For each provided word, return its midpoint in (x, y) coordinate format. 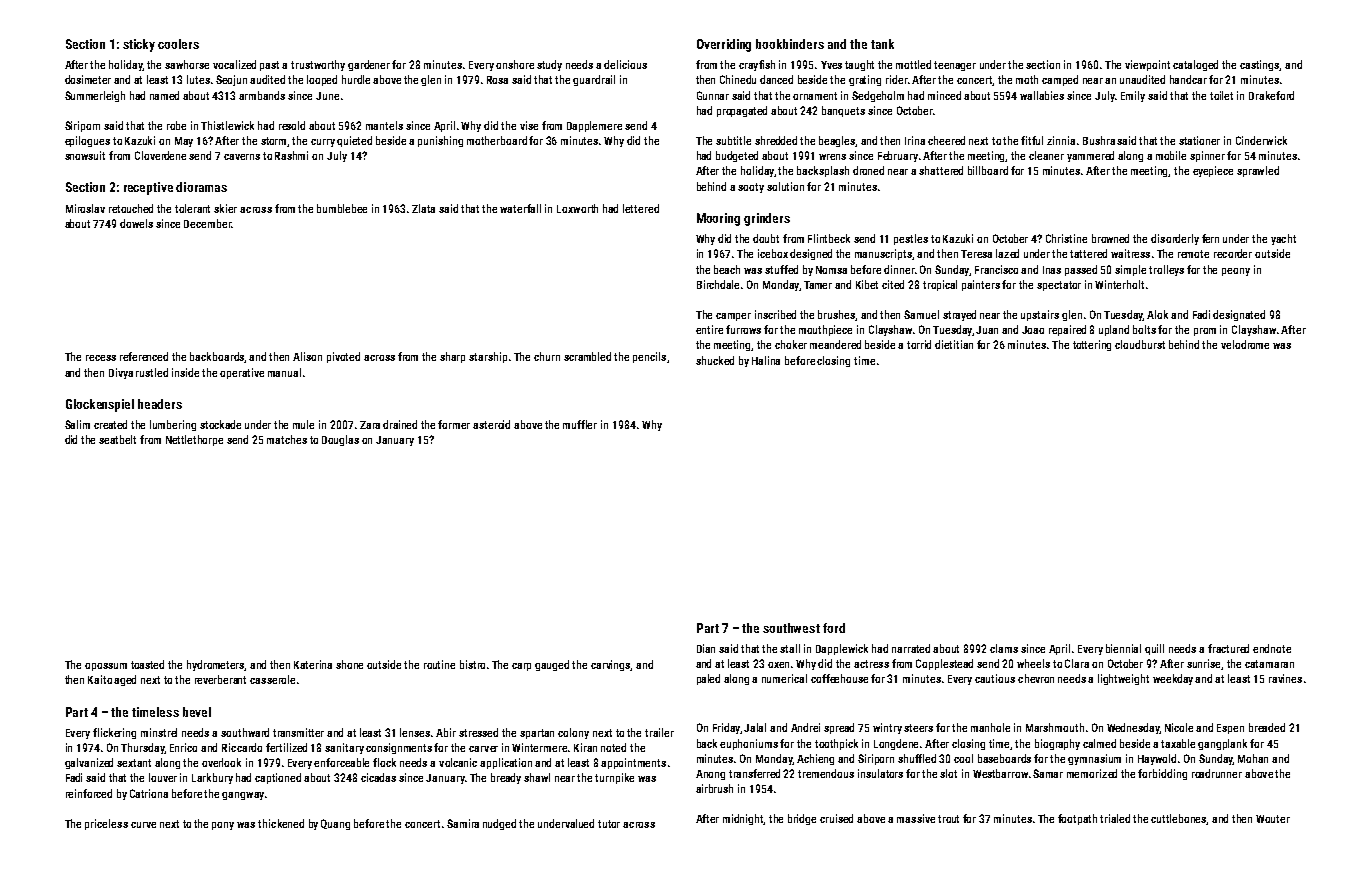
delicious (625, 64)
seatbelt (117, 439)
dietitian (954, 344)
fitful (1032, 140)
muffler (580, 424)
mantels (384, 125)
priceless (106, 824)
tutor (609, 824)
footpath (1077, 819)
